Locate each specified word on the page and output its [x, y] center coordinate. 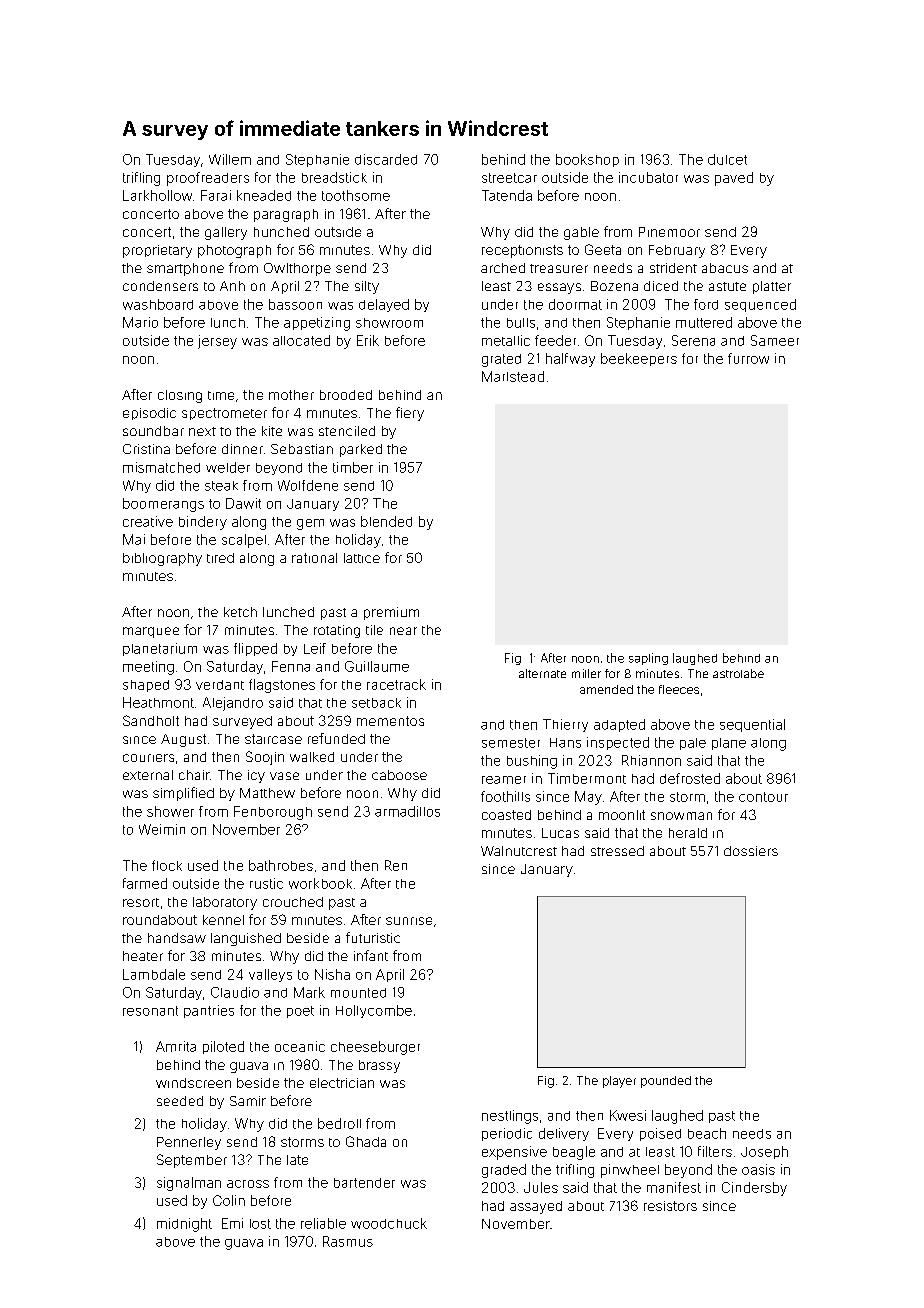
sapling [648, 659]
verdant [220, 685]
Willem [230, 159]
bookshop [587, 160]
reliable [323, 1223]
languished [246, 939]
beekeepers [639, 359]
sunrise [409, 921]
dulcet [727, 159]
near [403, 631]
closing [180, 396]
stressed [617, 851]
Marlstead [513, 376]
